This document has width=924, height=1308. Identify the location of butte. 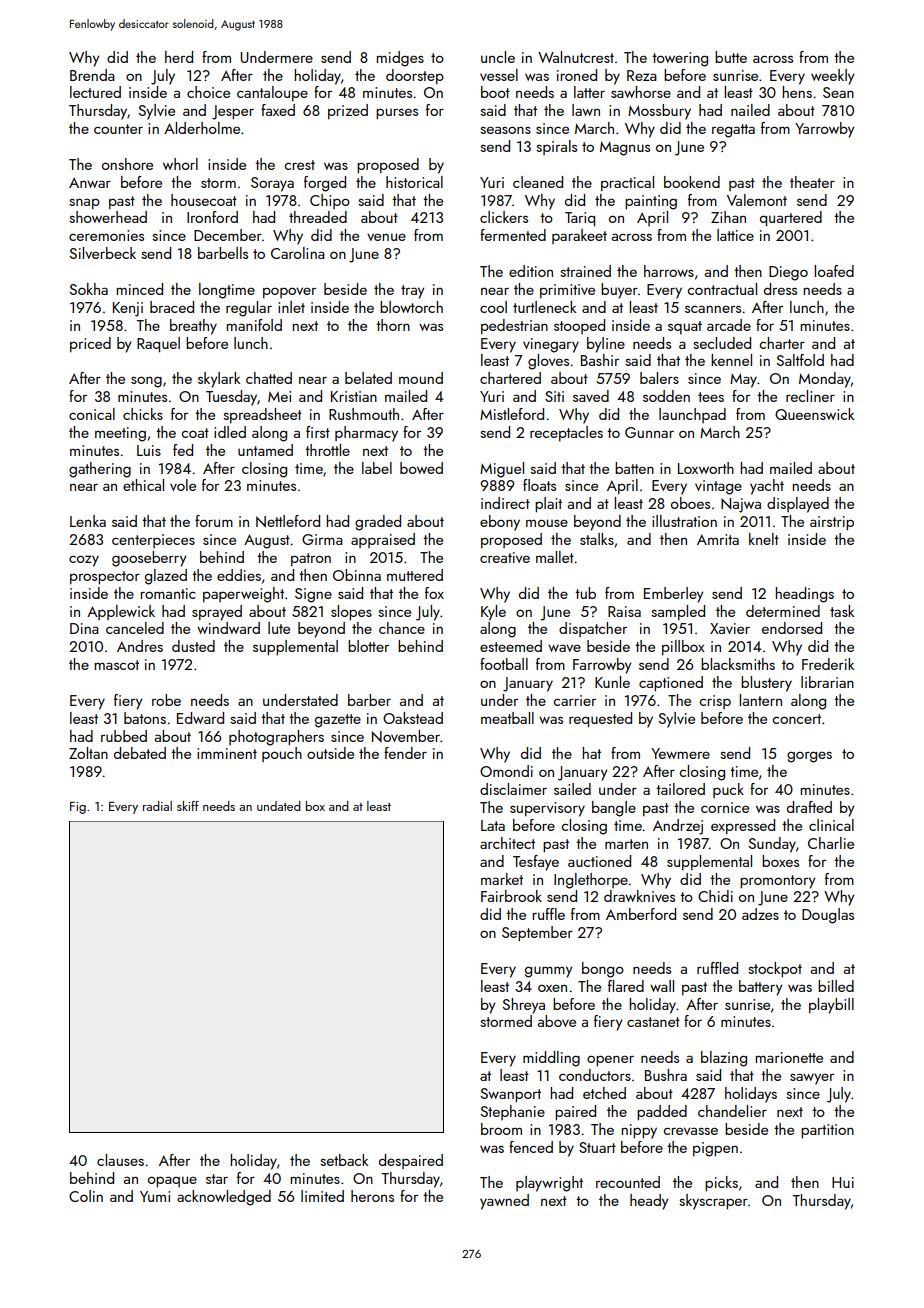
(731, 57).
